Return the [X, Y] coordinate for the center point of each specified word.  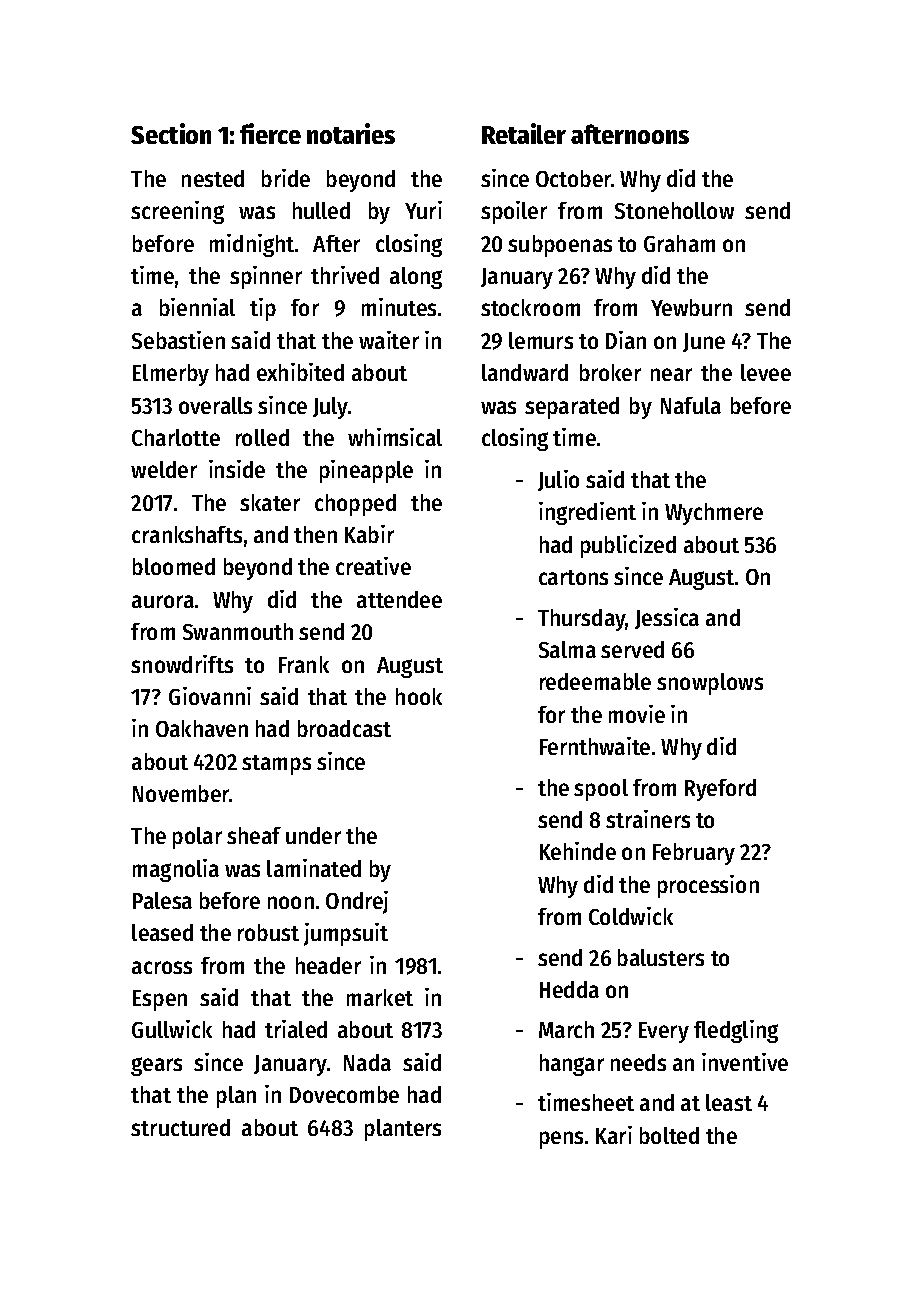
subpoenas [560, 246]
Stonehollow [674, 210]
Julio [558, 480]
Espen [160, 1000]
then [315, 534]
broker [610, 372]
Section [171, 133]
